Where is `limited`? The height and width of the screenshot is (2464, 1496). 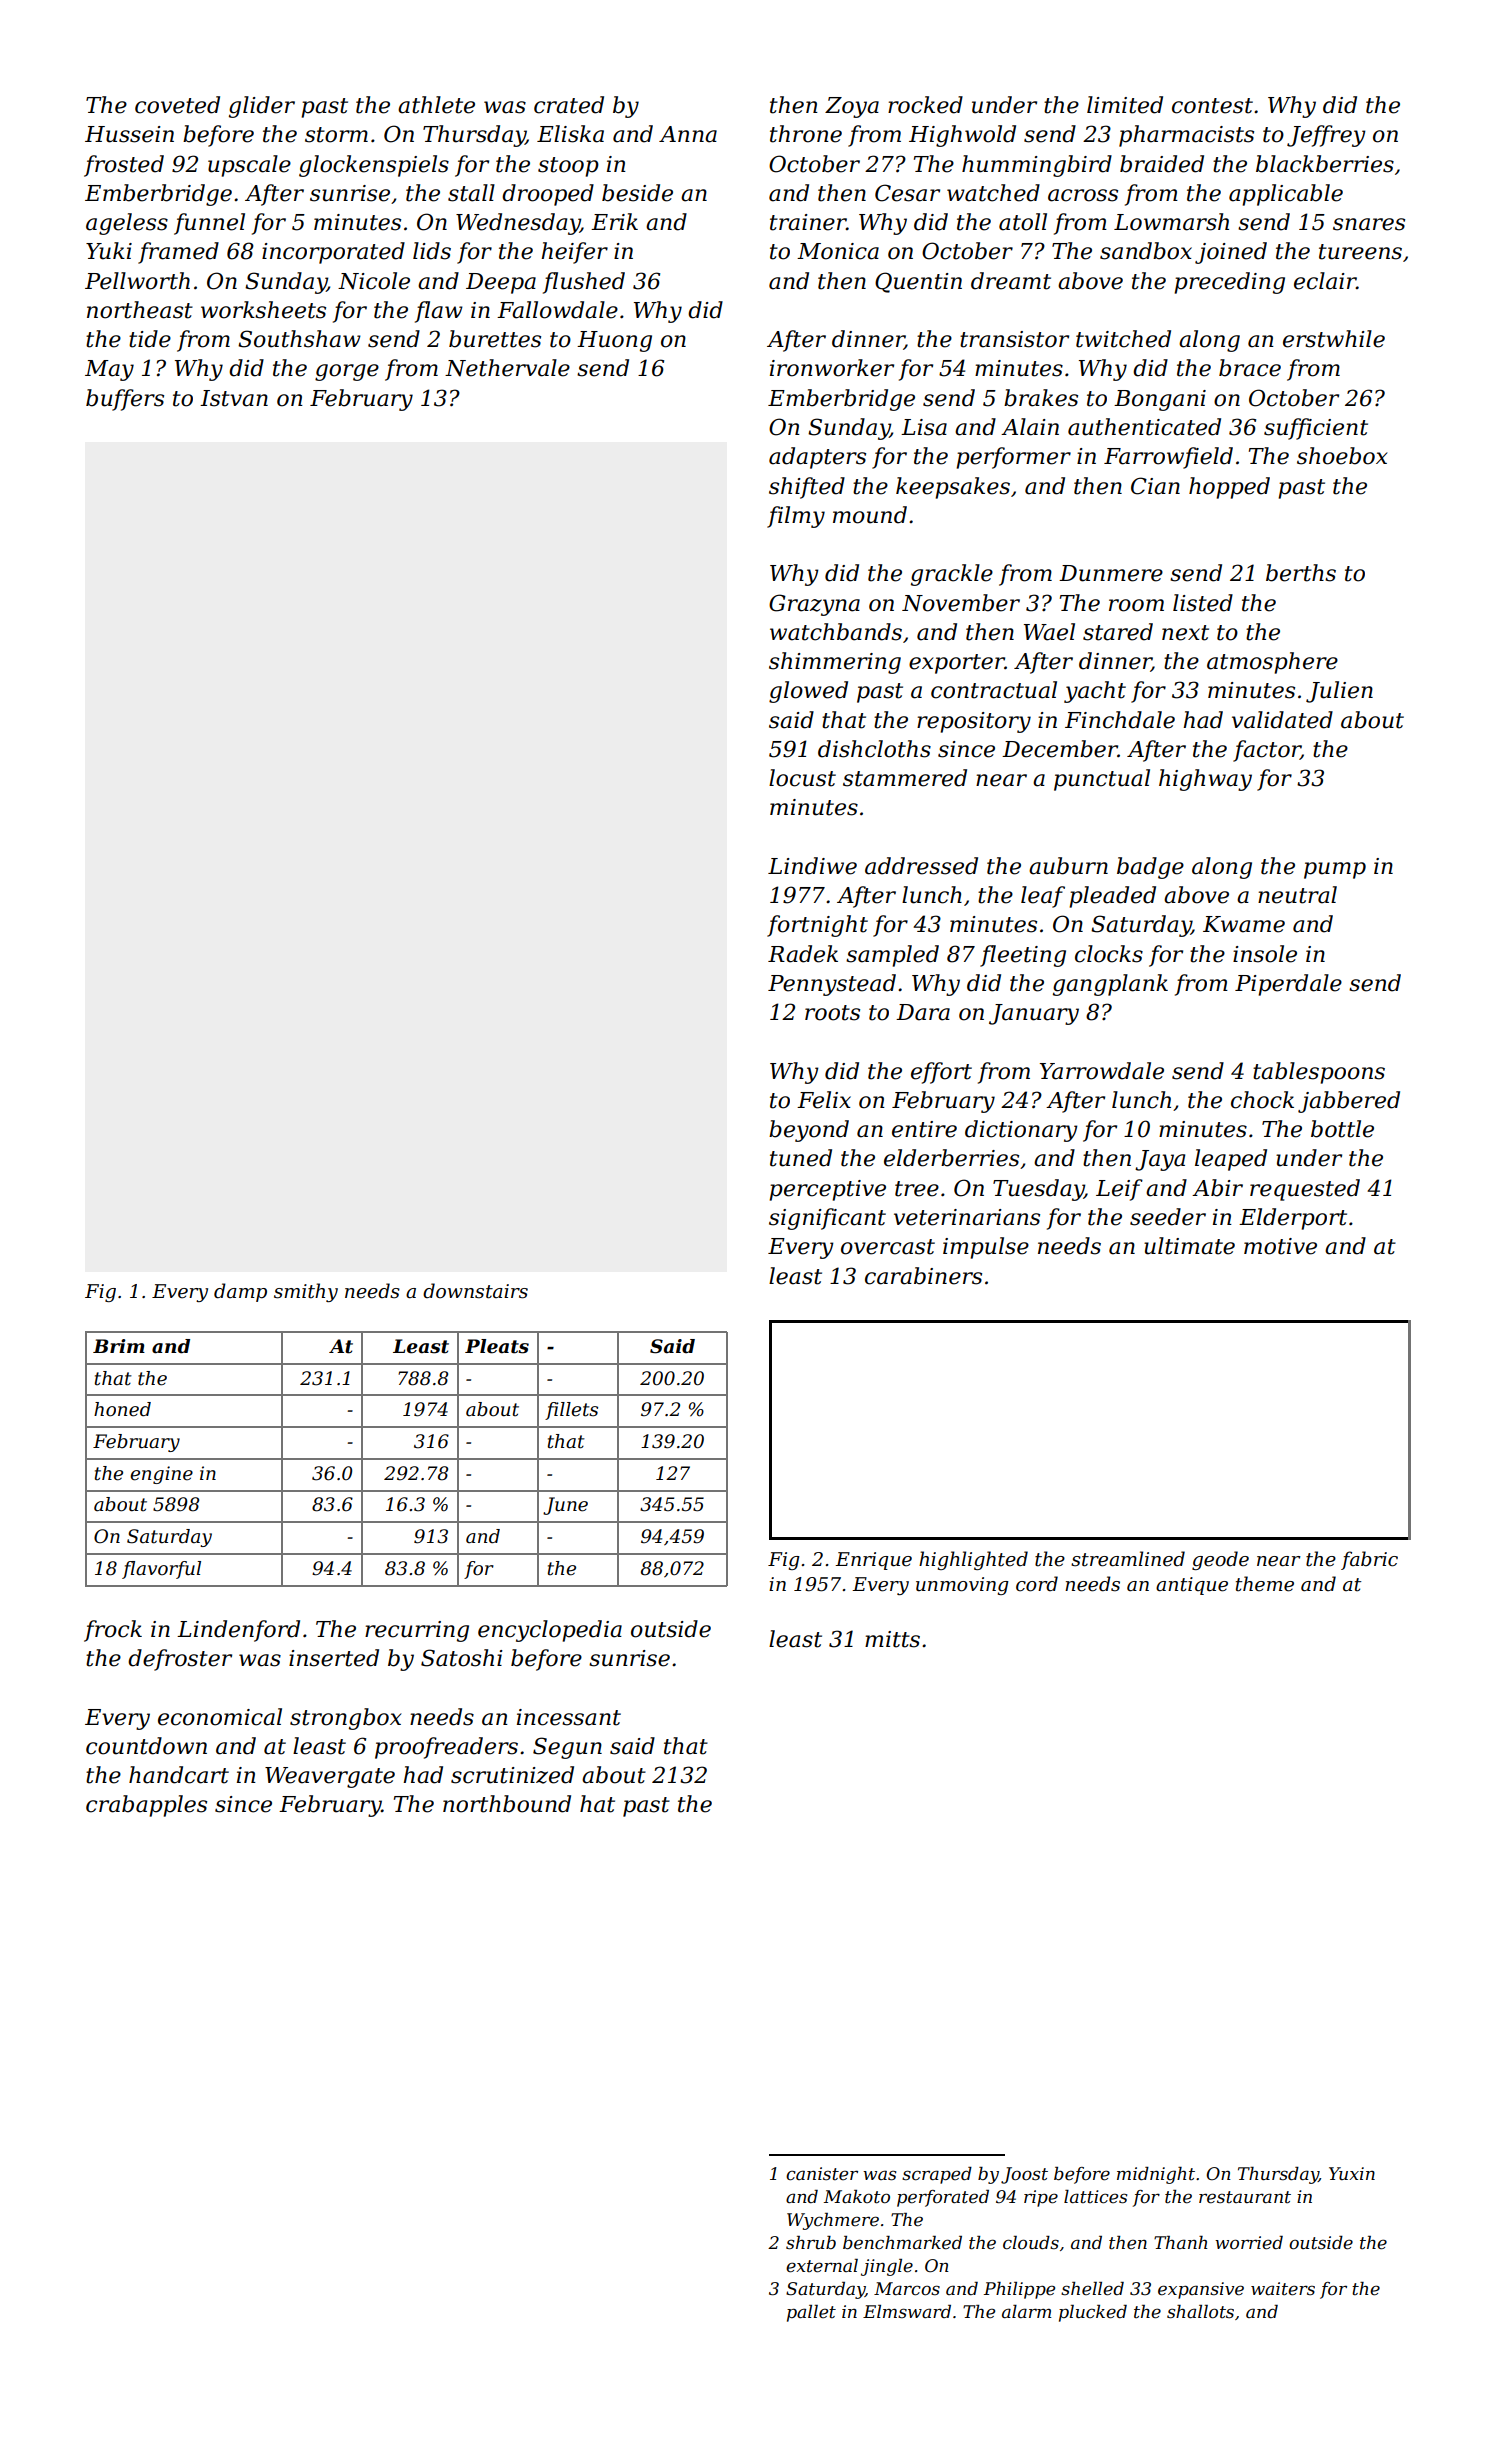
limited is located at coordinates (1125, 105).
